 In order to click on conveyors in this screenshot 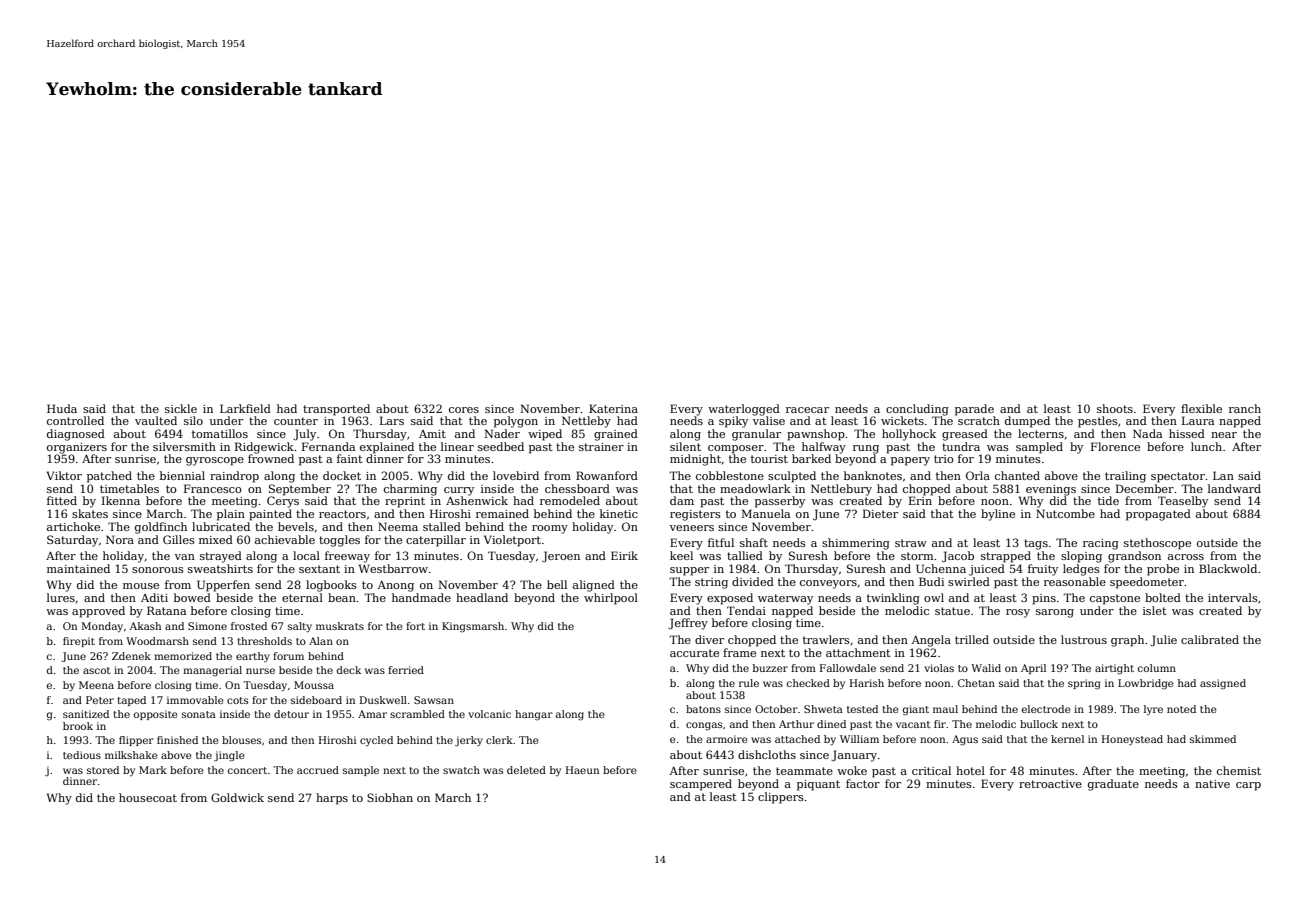, I will do `click(828, 584)`.
